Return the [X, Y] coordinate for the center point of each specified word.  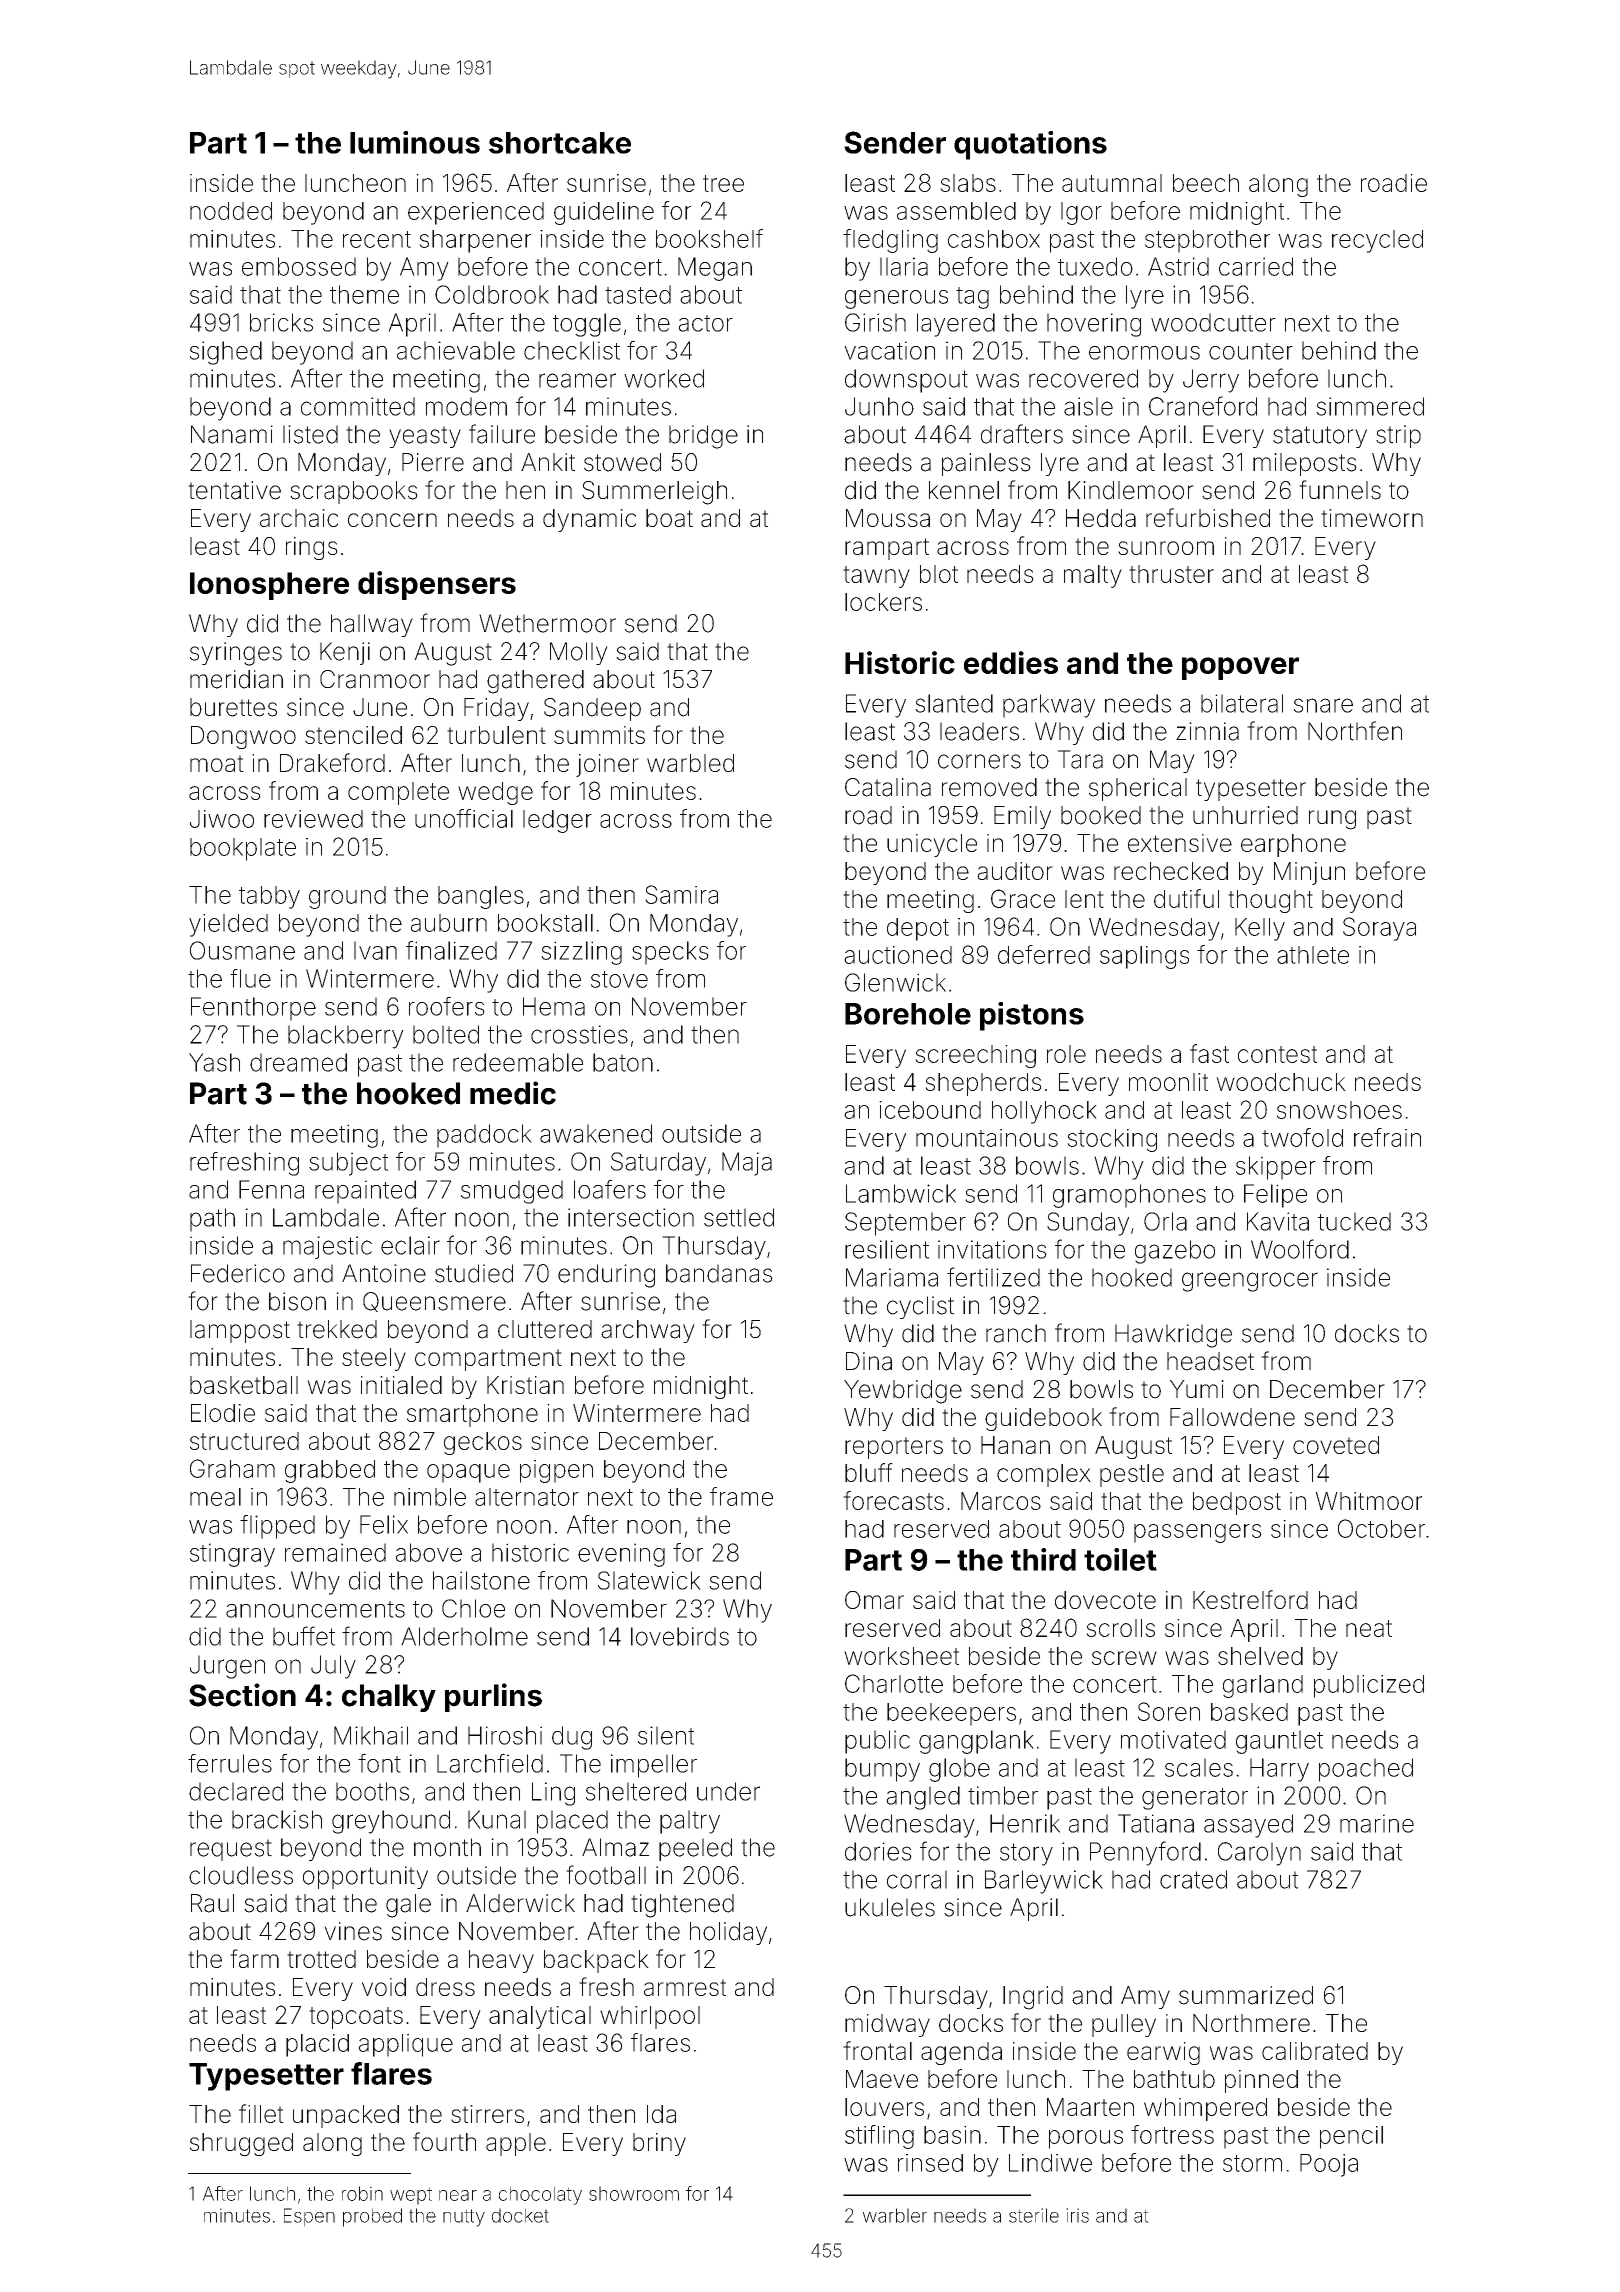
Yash [214, 1062]
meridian [236, 679]
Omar [874, 1600]
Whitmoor [1369, 1501]
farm [254, 1958]
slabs [968, 183]
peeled [695, 1849]
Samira [681, 894]
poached [1366, 1770]
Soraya [1379, 929]
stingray [232, 1555]
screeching [975, 1056]
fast [1209, 1053]
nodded [231, 211]
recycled [1377, 241]
